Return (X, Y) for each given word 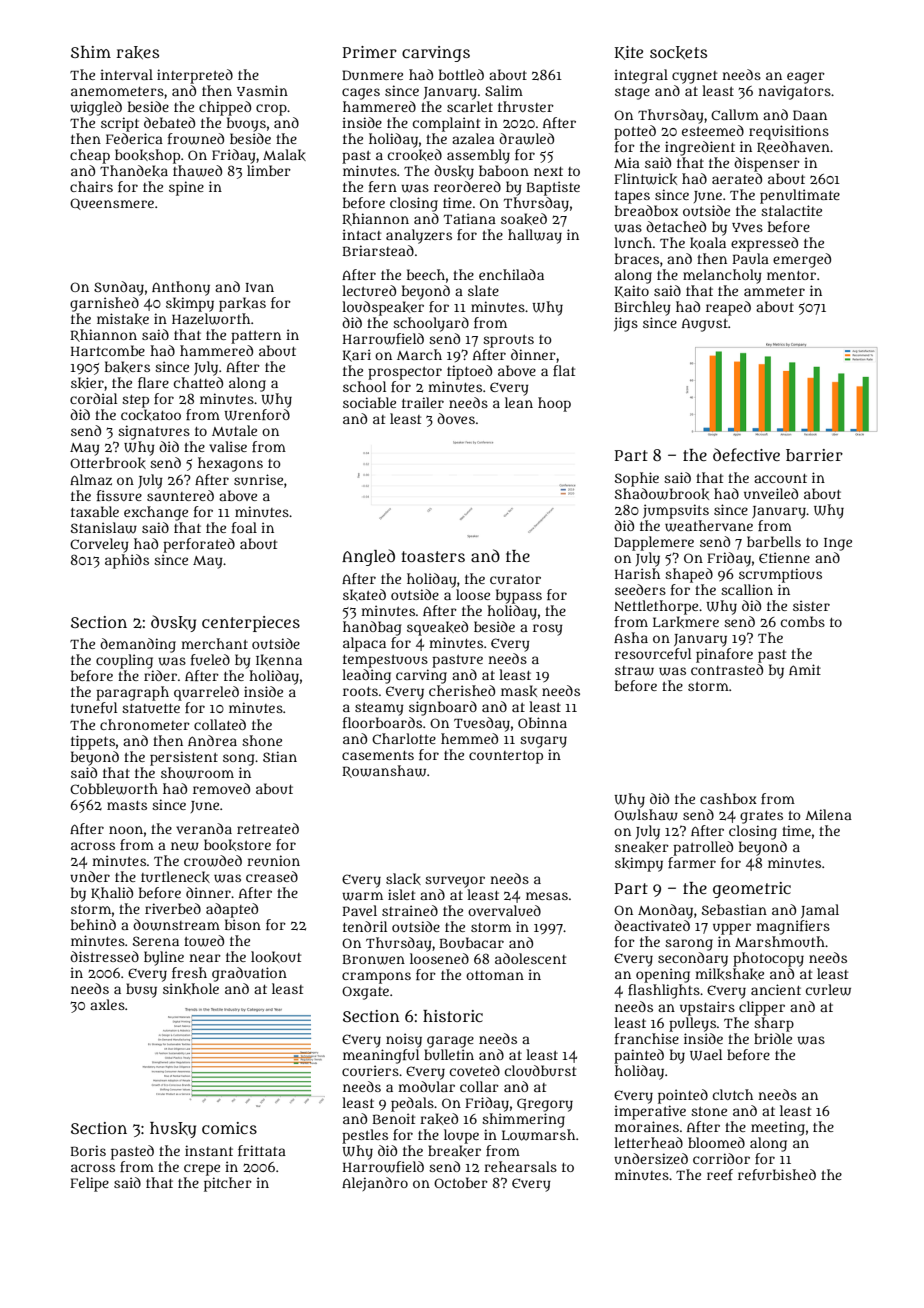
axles (107, 1004)
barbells (774, 541)
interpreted (195, 76)
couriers (370, 1070)
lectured (369, 290)
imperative (650, 1112)
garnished (104, 304)
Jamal (820, 911)
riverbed (173, 908)
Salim (504, 90)
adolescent (530, 958)
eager (806, 78)
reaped (728, 308)
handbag (372, 628)
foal (244, 527)
